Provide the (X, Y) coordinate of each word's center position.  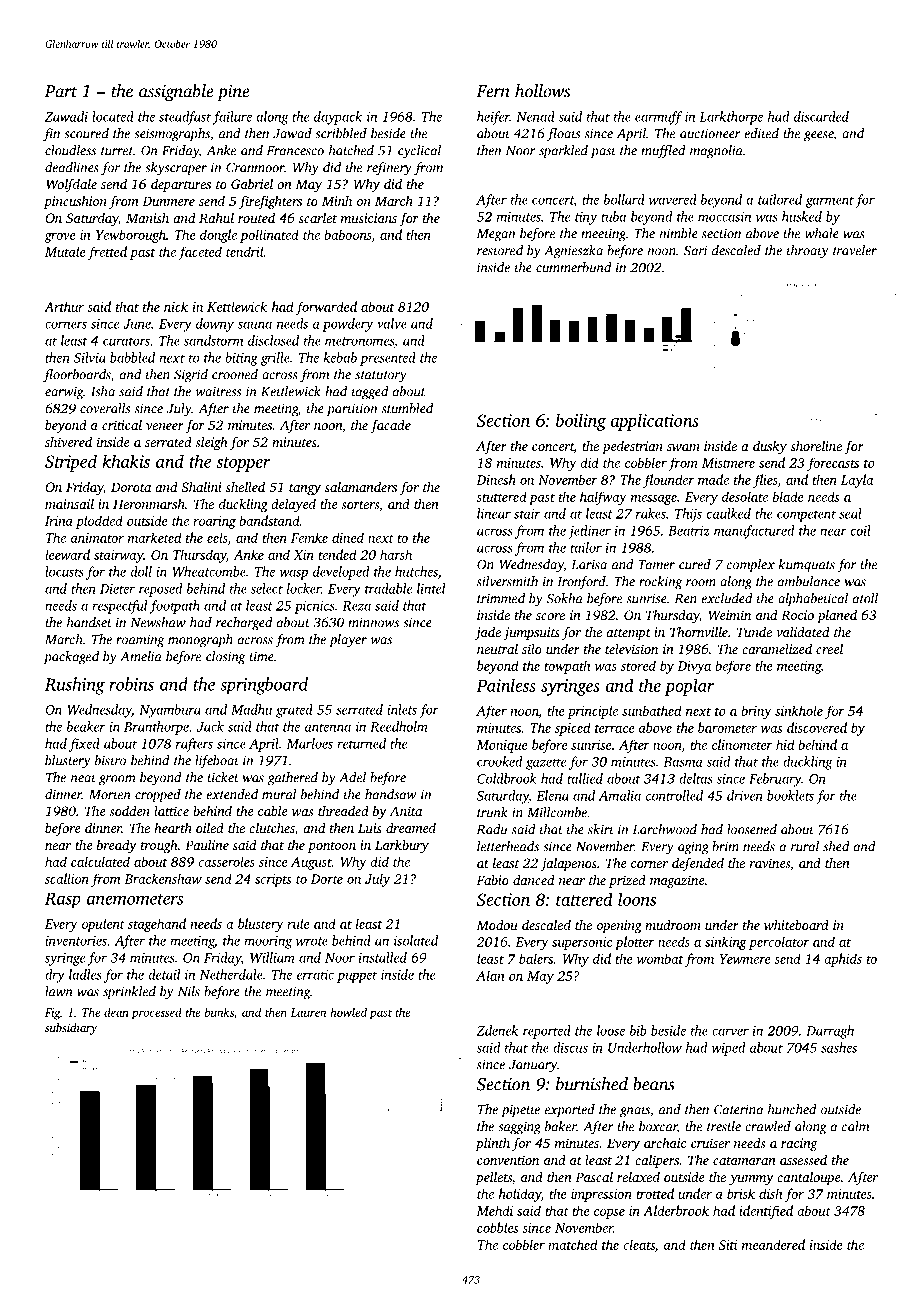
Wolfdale (71, 185)
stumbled (407, 408)
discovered (817, 727)
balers (536, 958)
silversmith (507, 581)
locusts (64, 571)
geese (819, 136)
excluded (727, 598)
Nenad (535, 116)
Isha (103, 391)
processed (156, 1013)
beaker (86, 726)
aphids (843, 960)
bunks (219, 1012)
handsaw (391, 794)
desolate (745, 496)
